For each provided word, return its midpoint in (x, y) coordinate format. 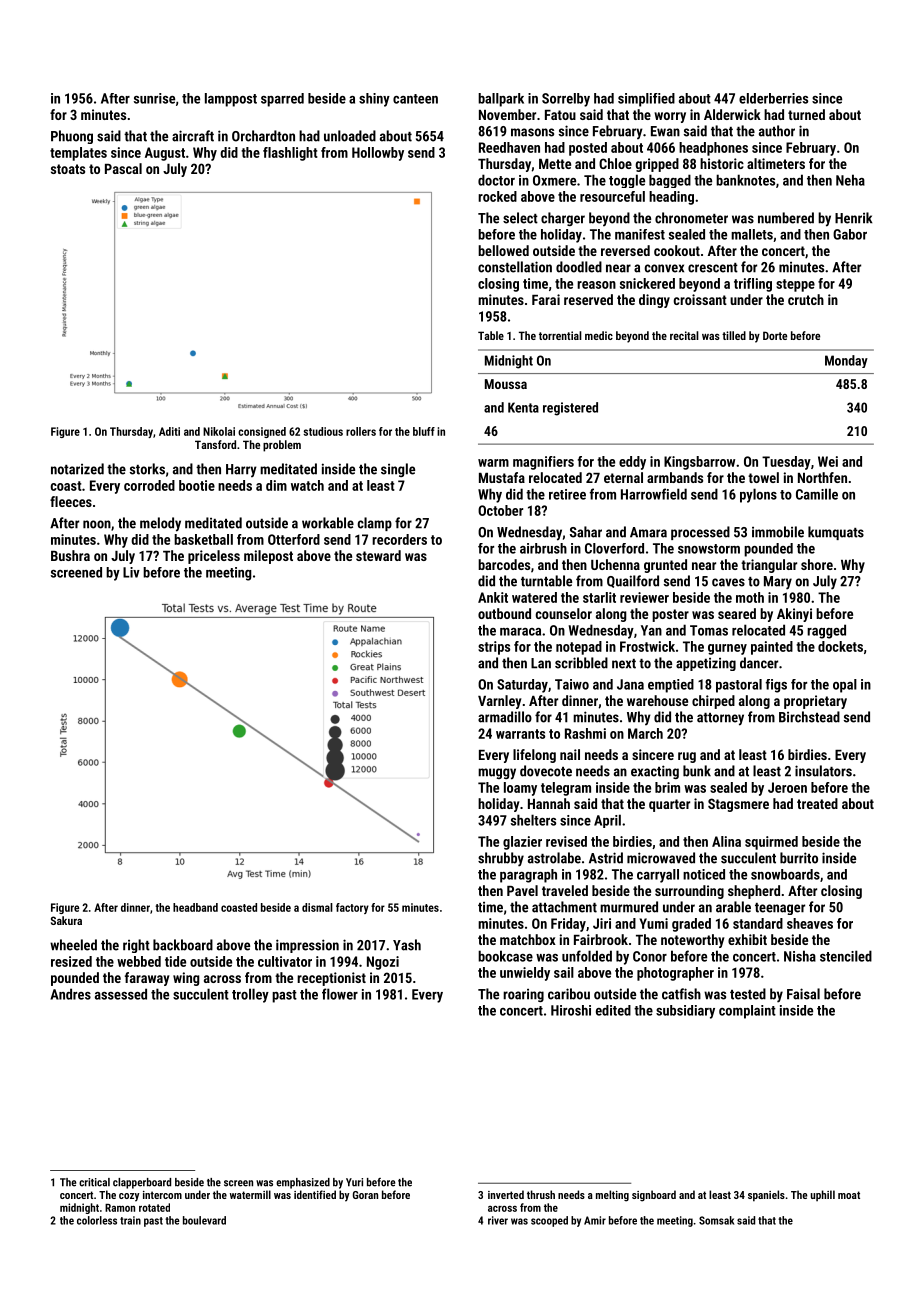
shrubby (501, 859)
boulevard (204, 1220)
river (498, 1220)
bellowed (503, 250)
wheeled (73, 945)
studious (323, 431)
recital (684, 335)
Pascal (123, 168)
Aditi (169, 431)
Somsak (716, 1220)
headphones (713, 149)
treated (817, 803)
